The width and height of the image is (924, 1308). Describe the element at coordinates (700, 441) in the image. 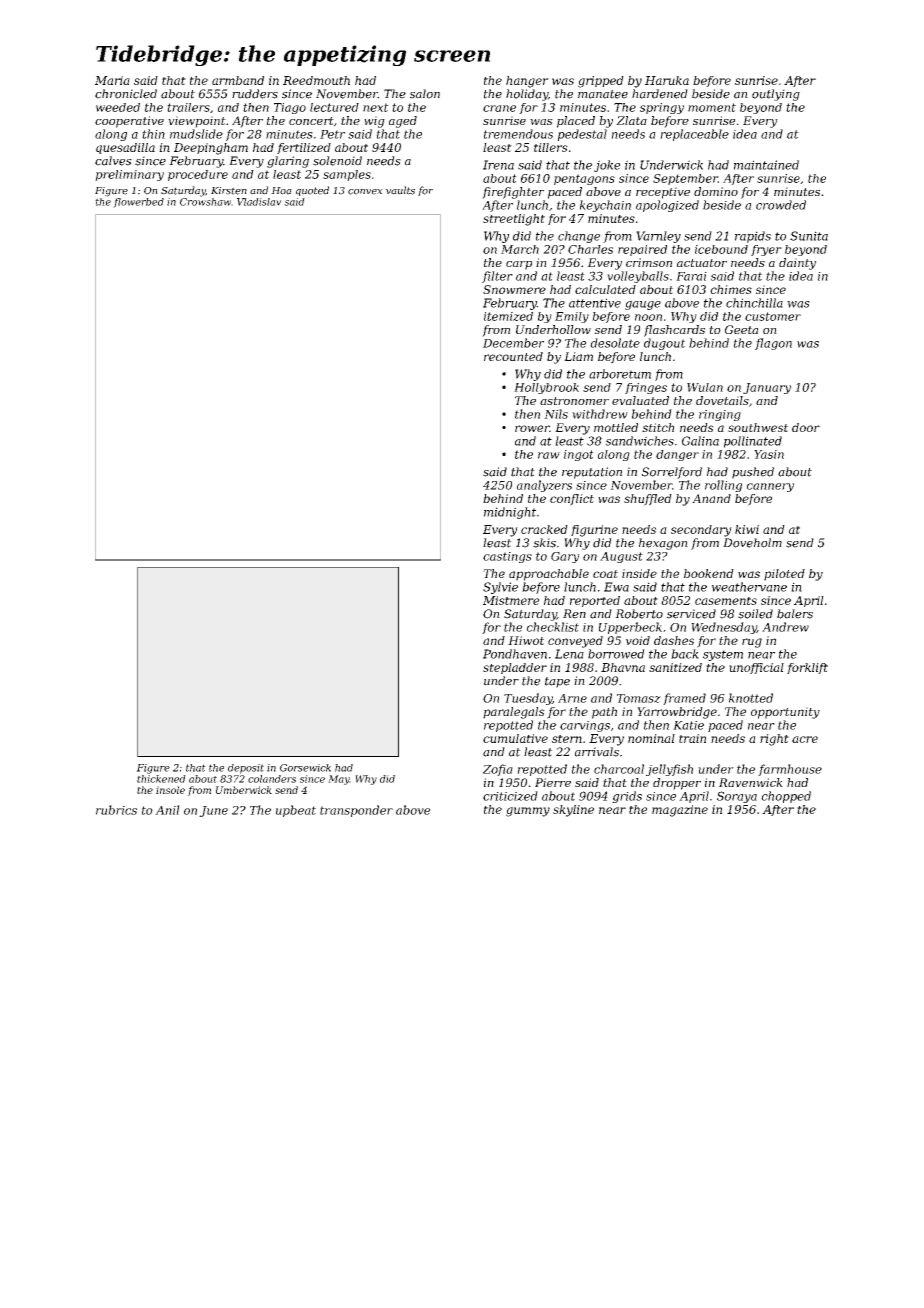

I see `Galina` at that location.
